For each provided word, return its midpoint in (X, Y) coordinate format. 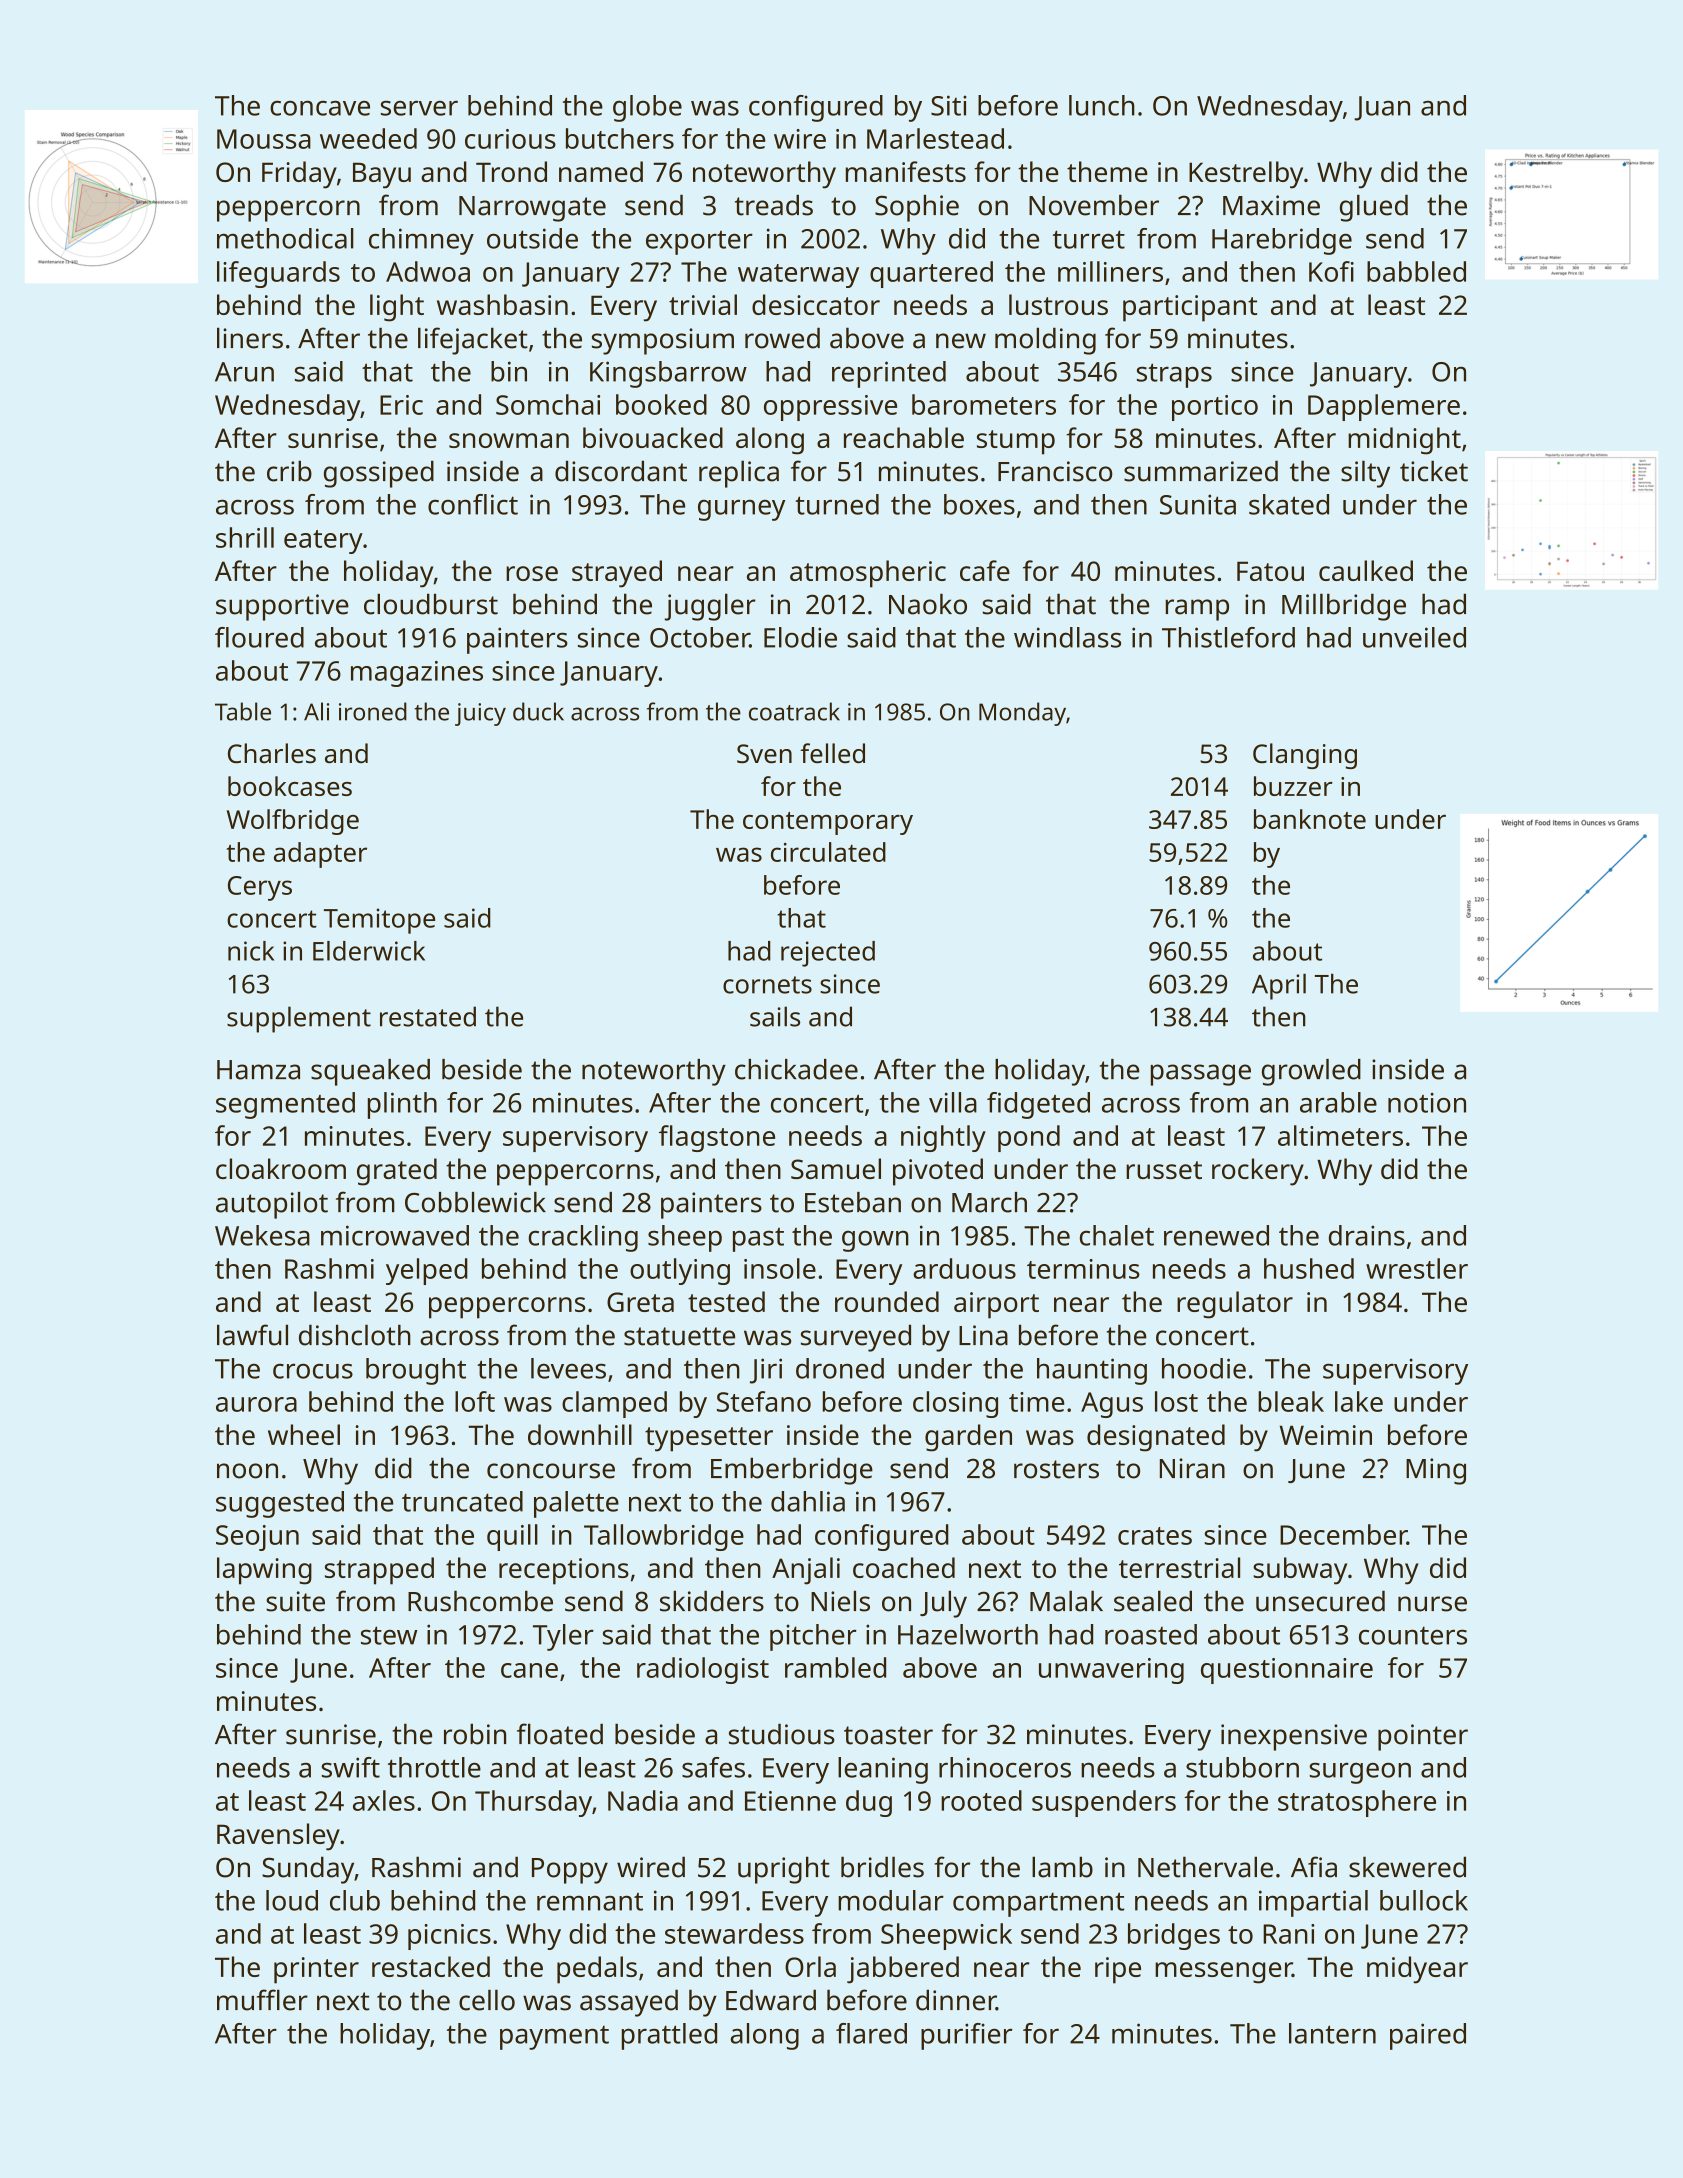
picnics (449, 1937)
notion (1427, 1103)
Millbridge (1344, 607)
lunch (1102, 105)
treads (774, 205)
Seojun (257, 1538)
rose (532, 573)
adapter (320, 855)
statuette (679, 1336)
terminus (1083, 1269)
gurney (741, 510)
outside (532, 238)
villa (953, 1102)
